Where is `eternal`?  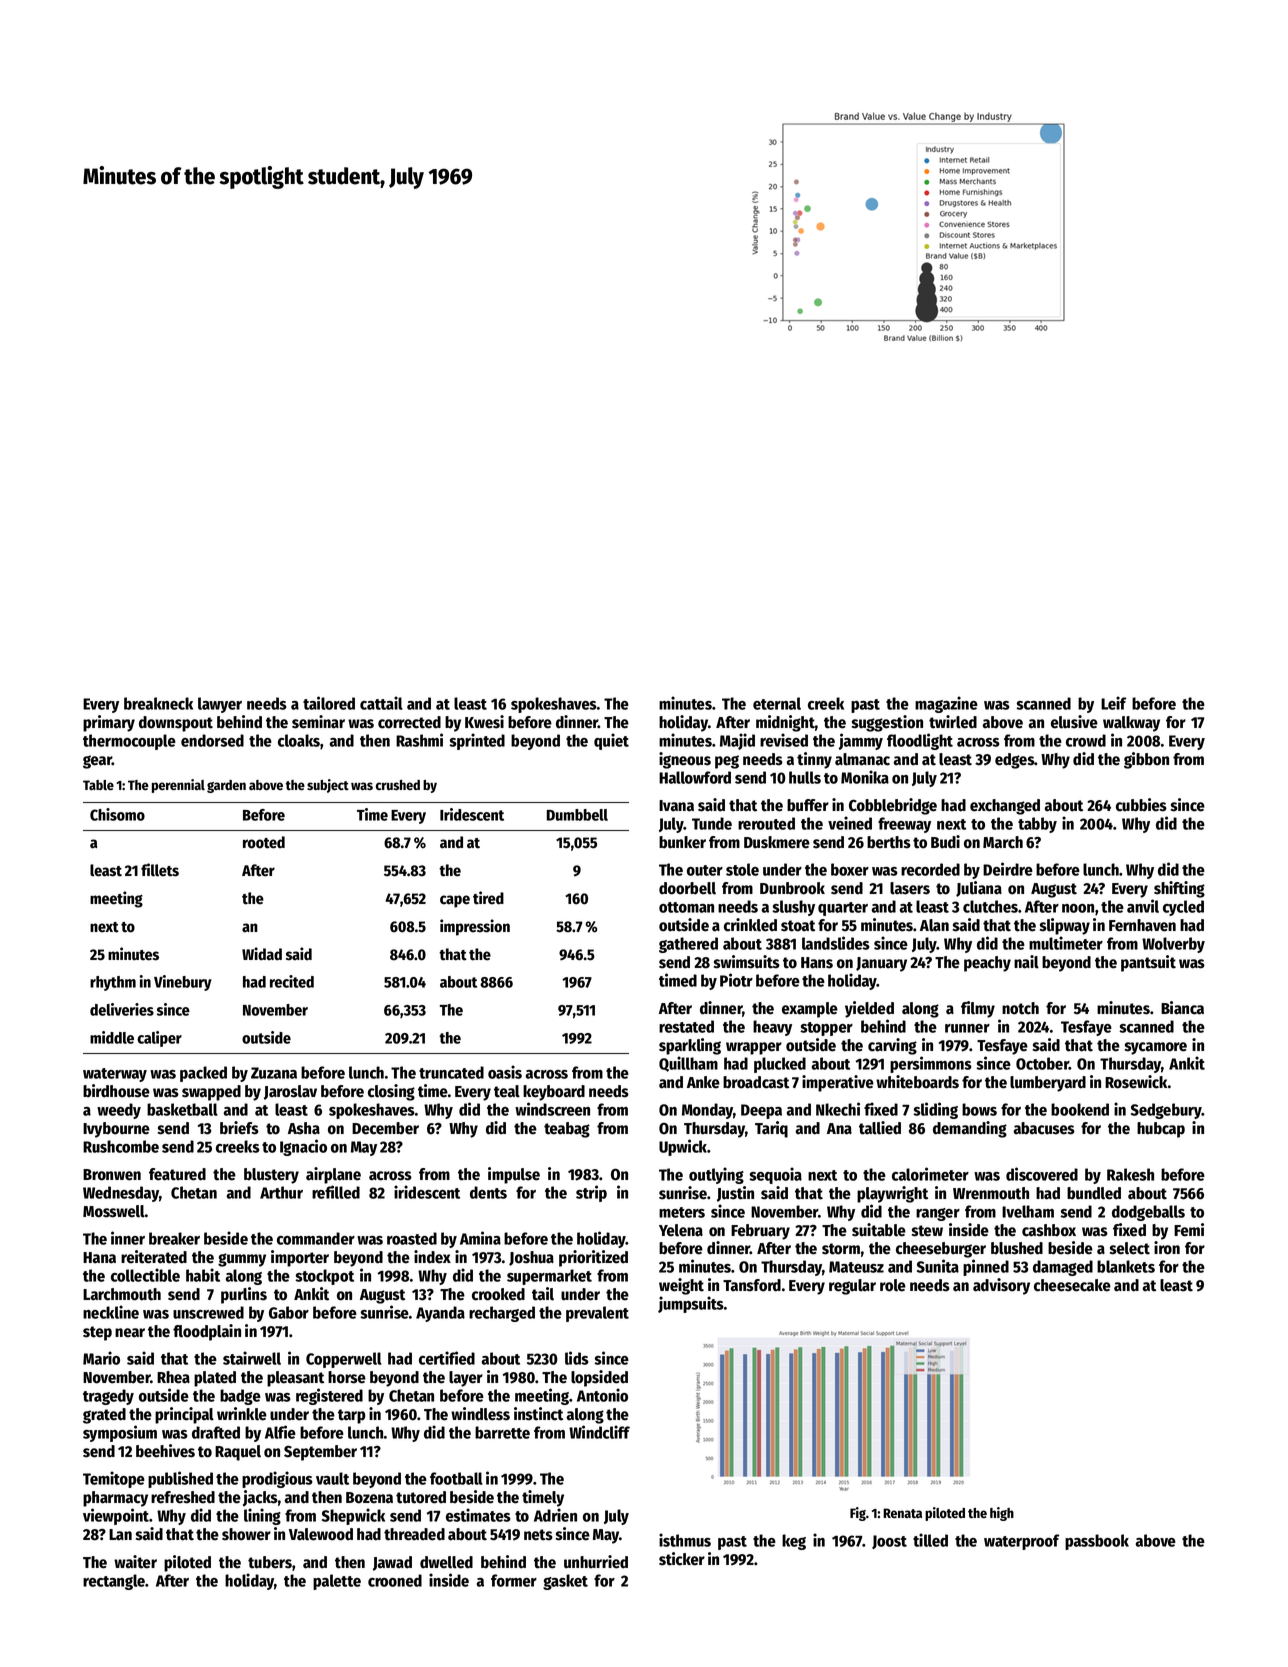 eternal is located at coordinates (777, 703).
